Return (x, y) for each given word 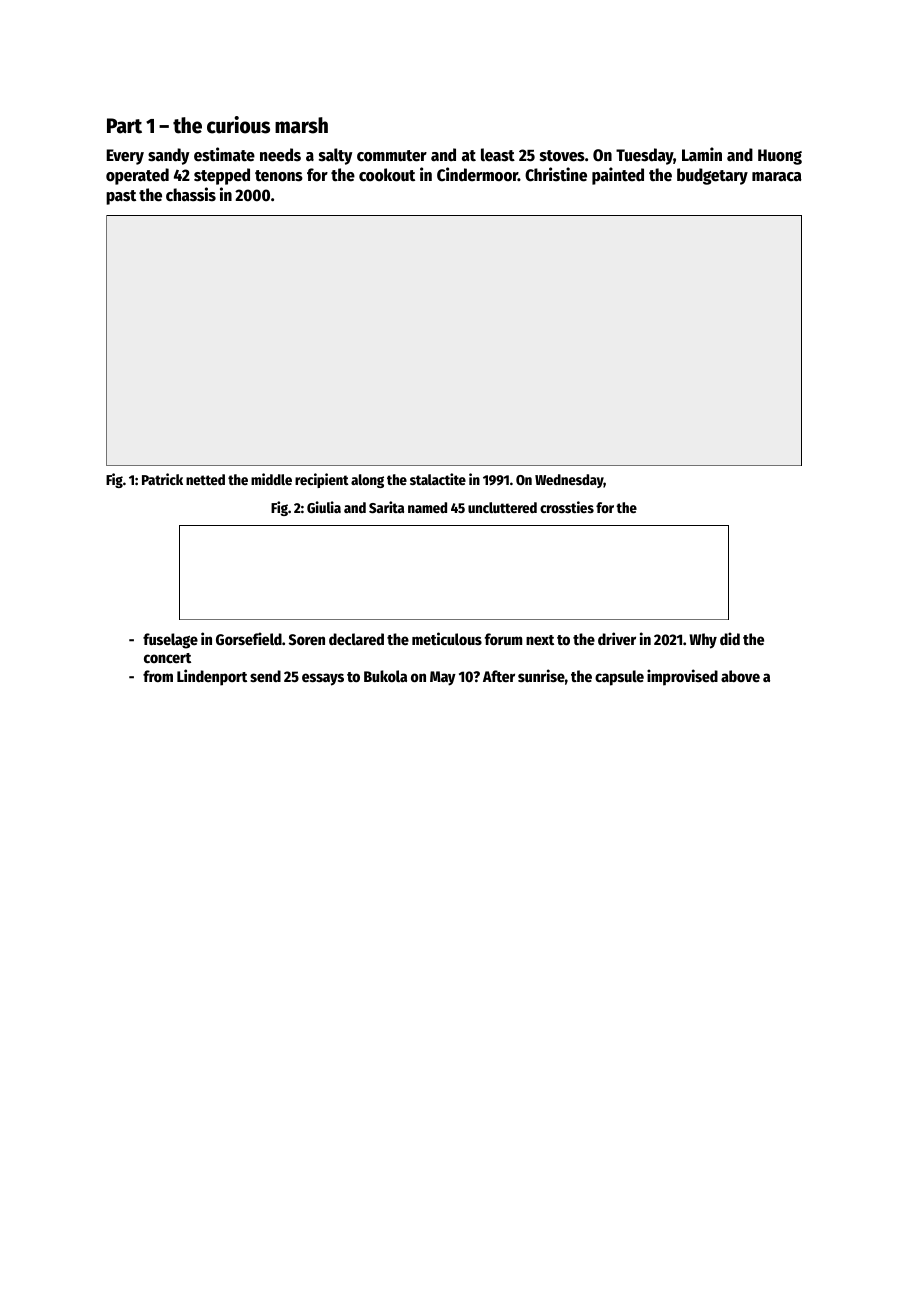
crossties (567, 507)
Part (124, 126)
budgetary (712, 176)
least (498, 155)
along (367, 481)
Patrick (162, 479)
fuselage (170, 641)
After (499, 676)
